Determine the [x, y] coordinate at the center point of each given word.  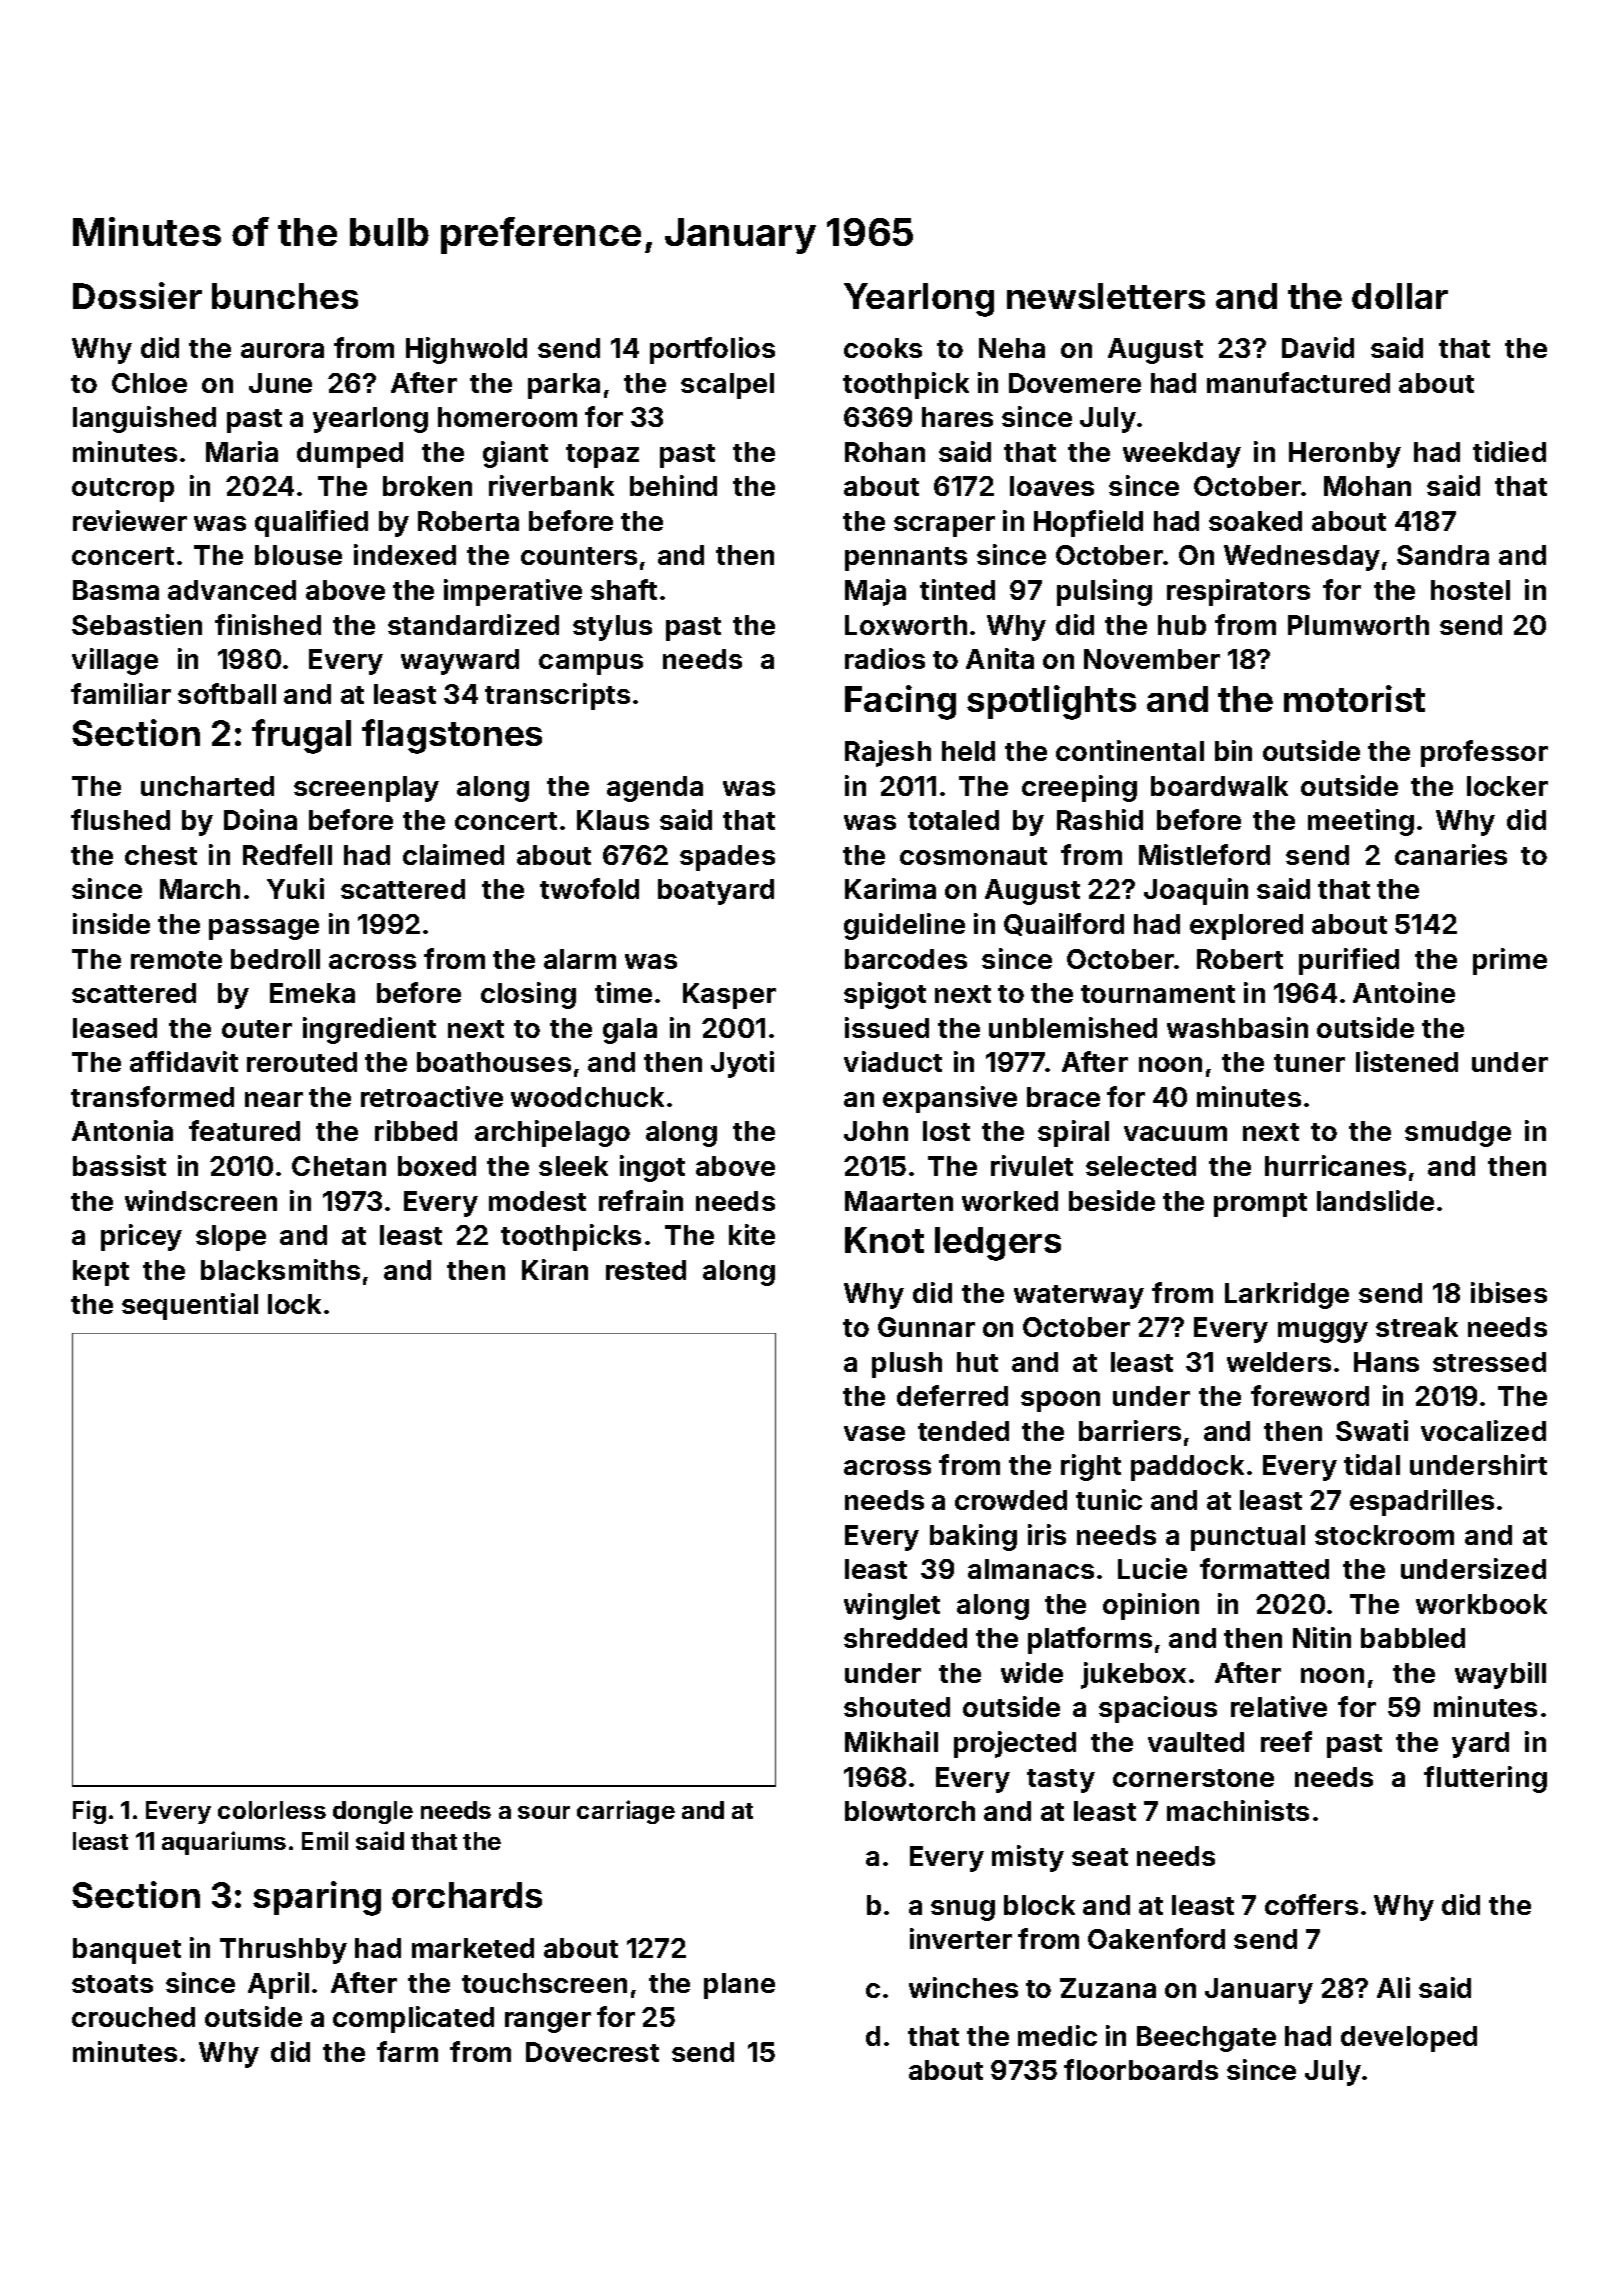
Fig [89, 1812]
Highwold [466, 350]
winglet [892, 1606]
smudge [1458, 1134]
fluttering [1485, 1779]
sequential [190, 1306]
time [623, 992]
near [274, 1099]
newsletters [1106, 296]
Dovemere [1075, 383]
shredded [905, 1638]
